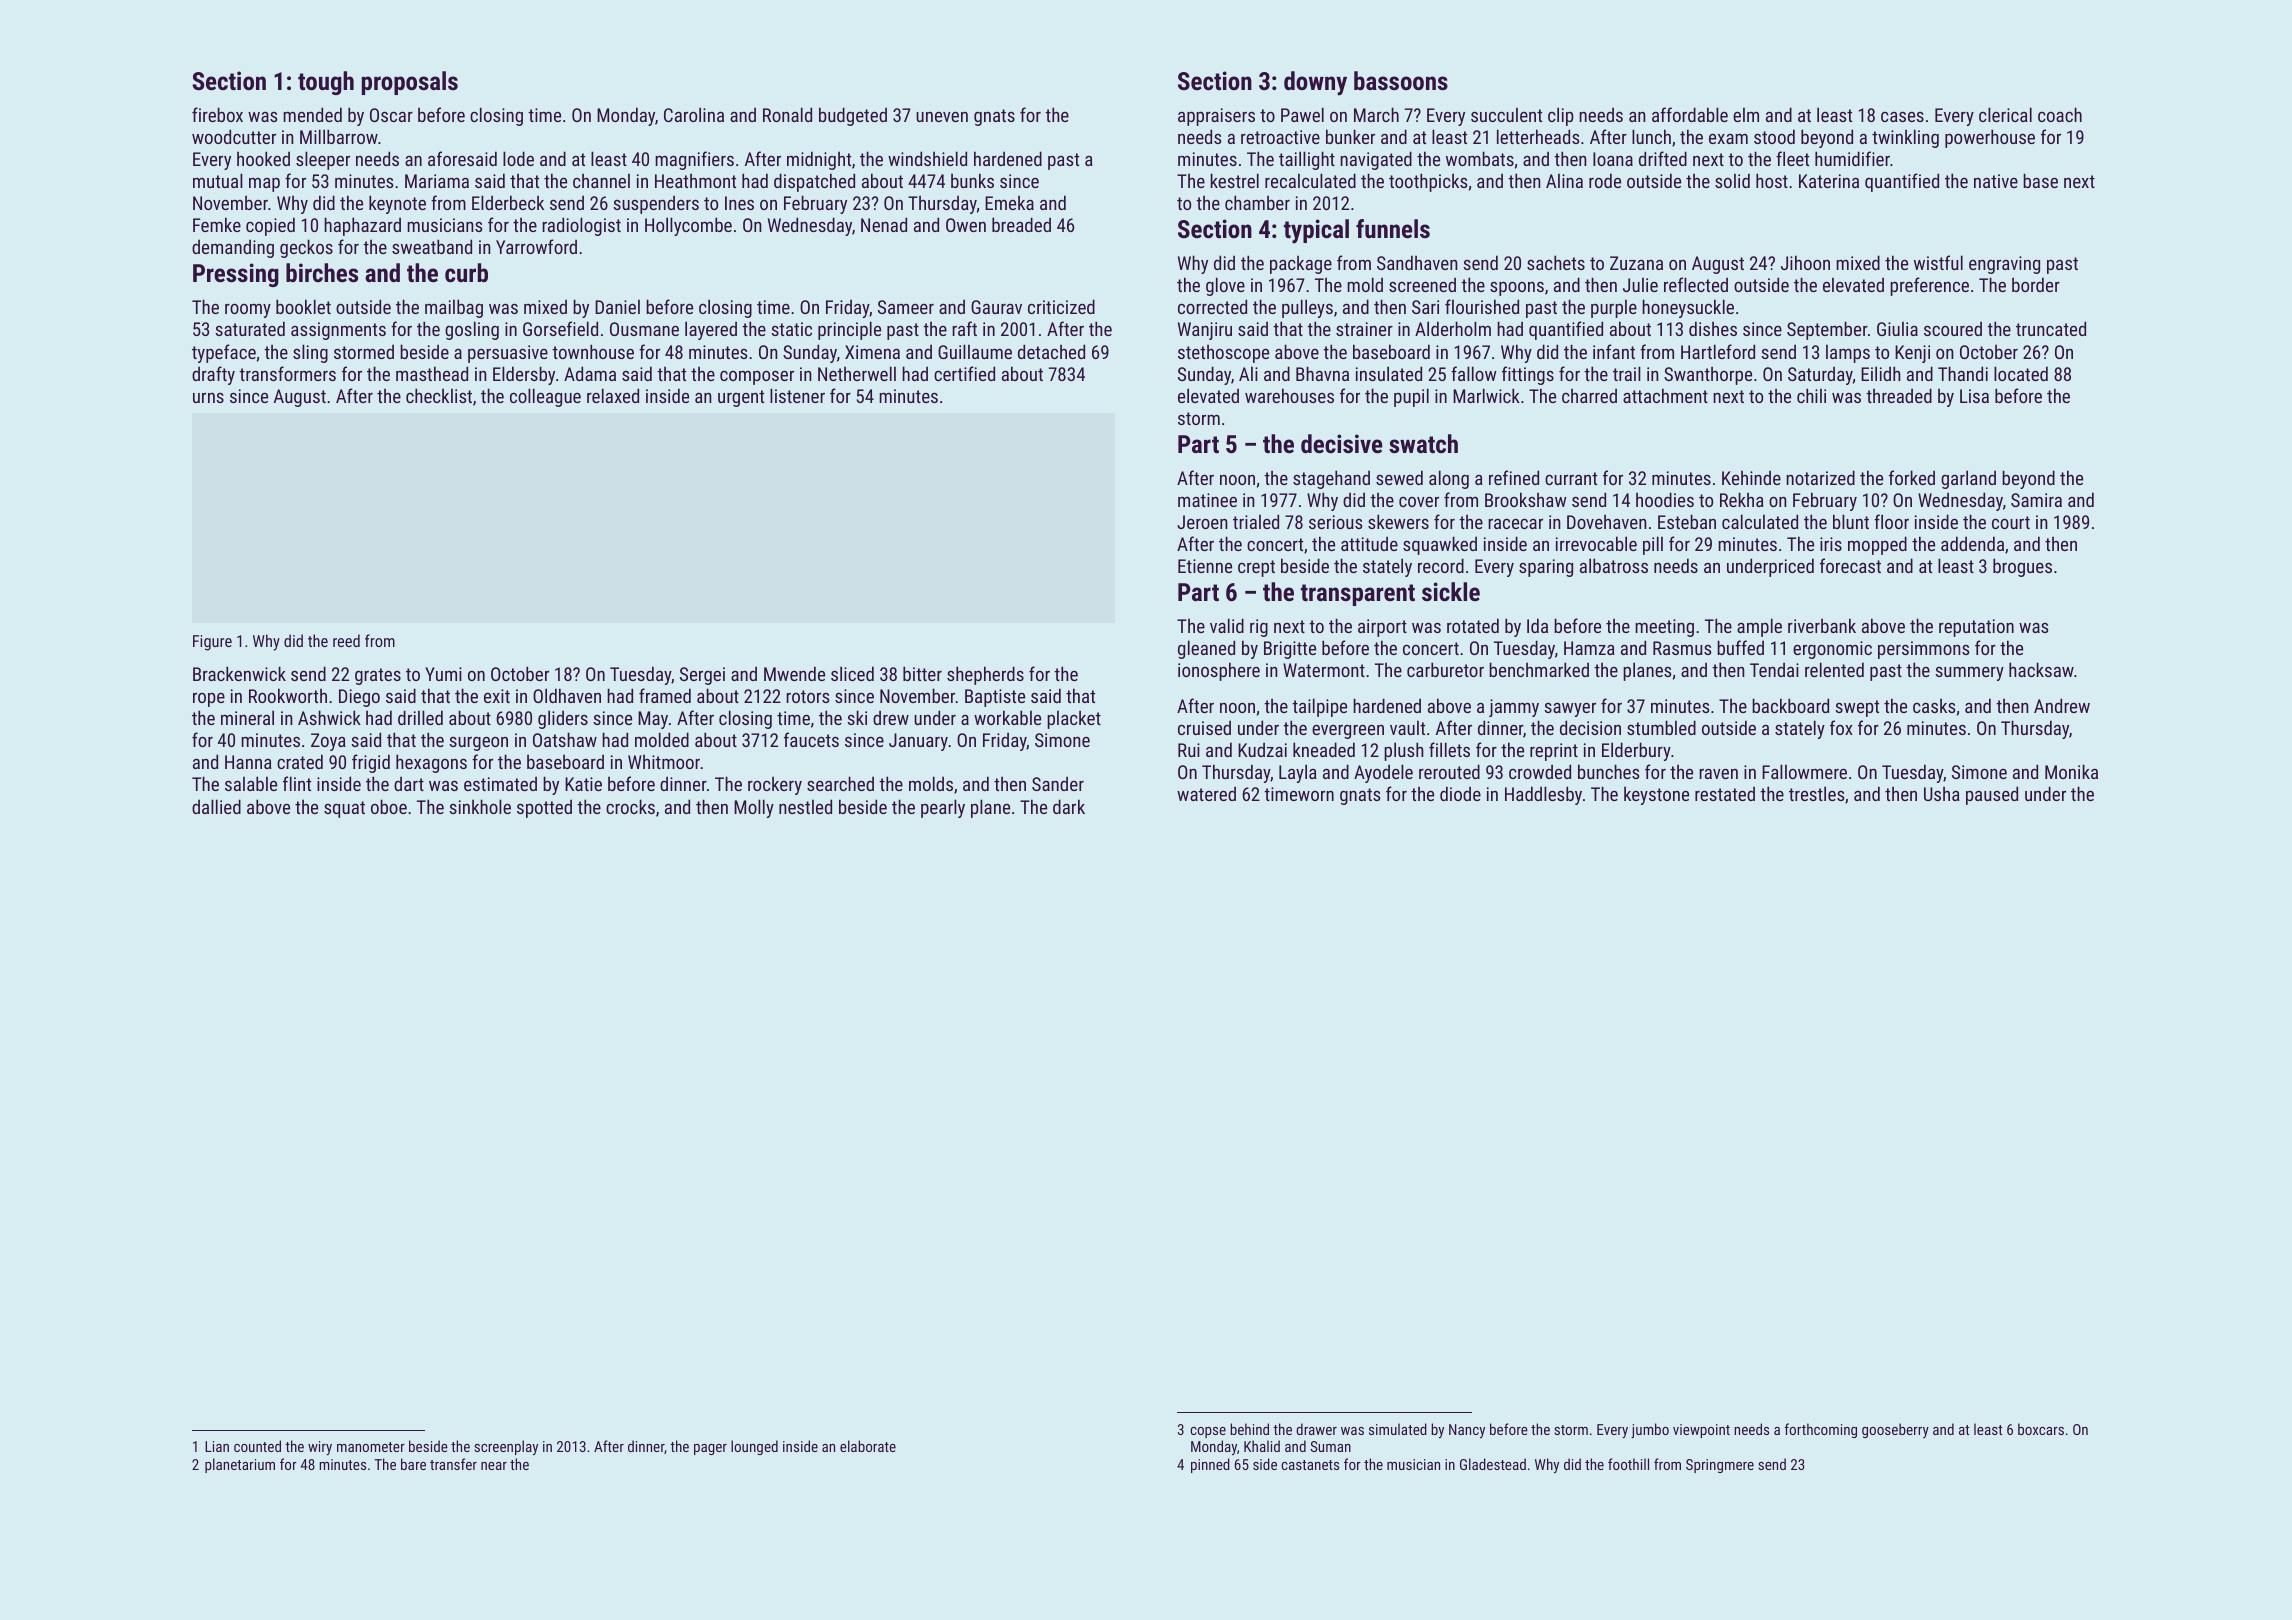 Image resolution: width=2292 pixels, height=1620 pixels. What do you see at coordinates (1315, 83) in the document?
I see `downy` at bounding box center [1315, 83].
